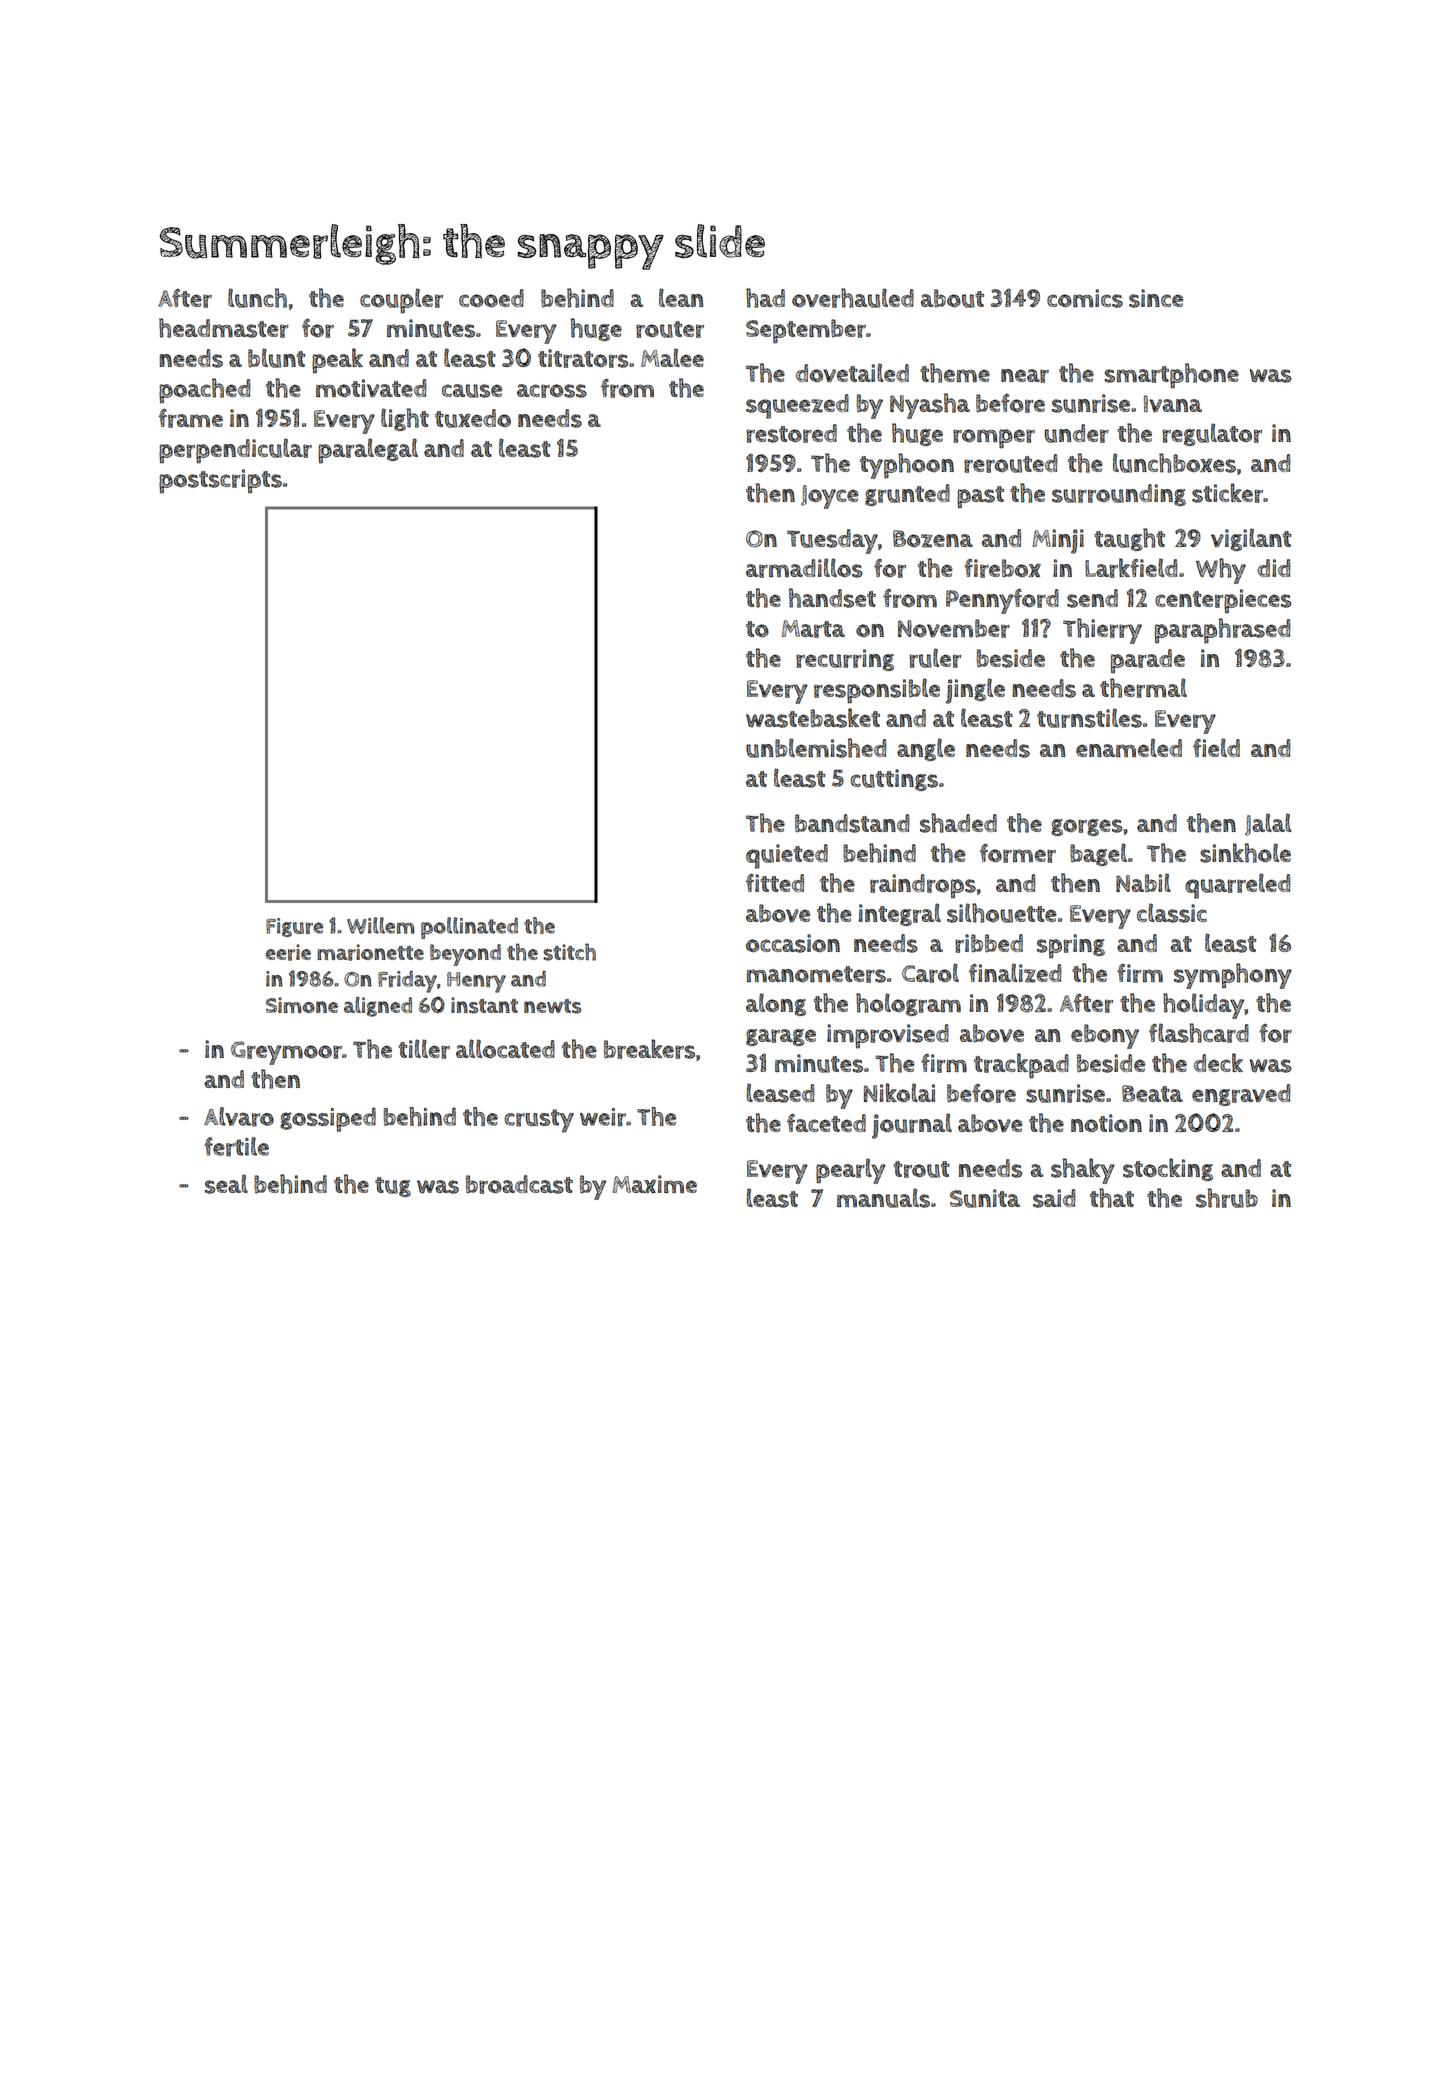 The image size is (1450, 2100). Describe the element at coordinates (1268, 824) in the image. I see `Jalal` at that location.
